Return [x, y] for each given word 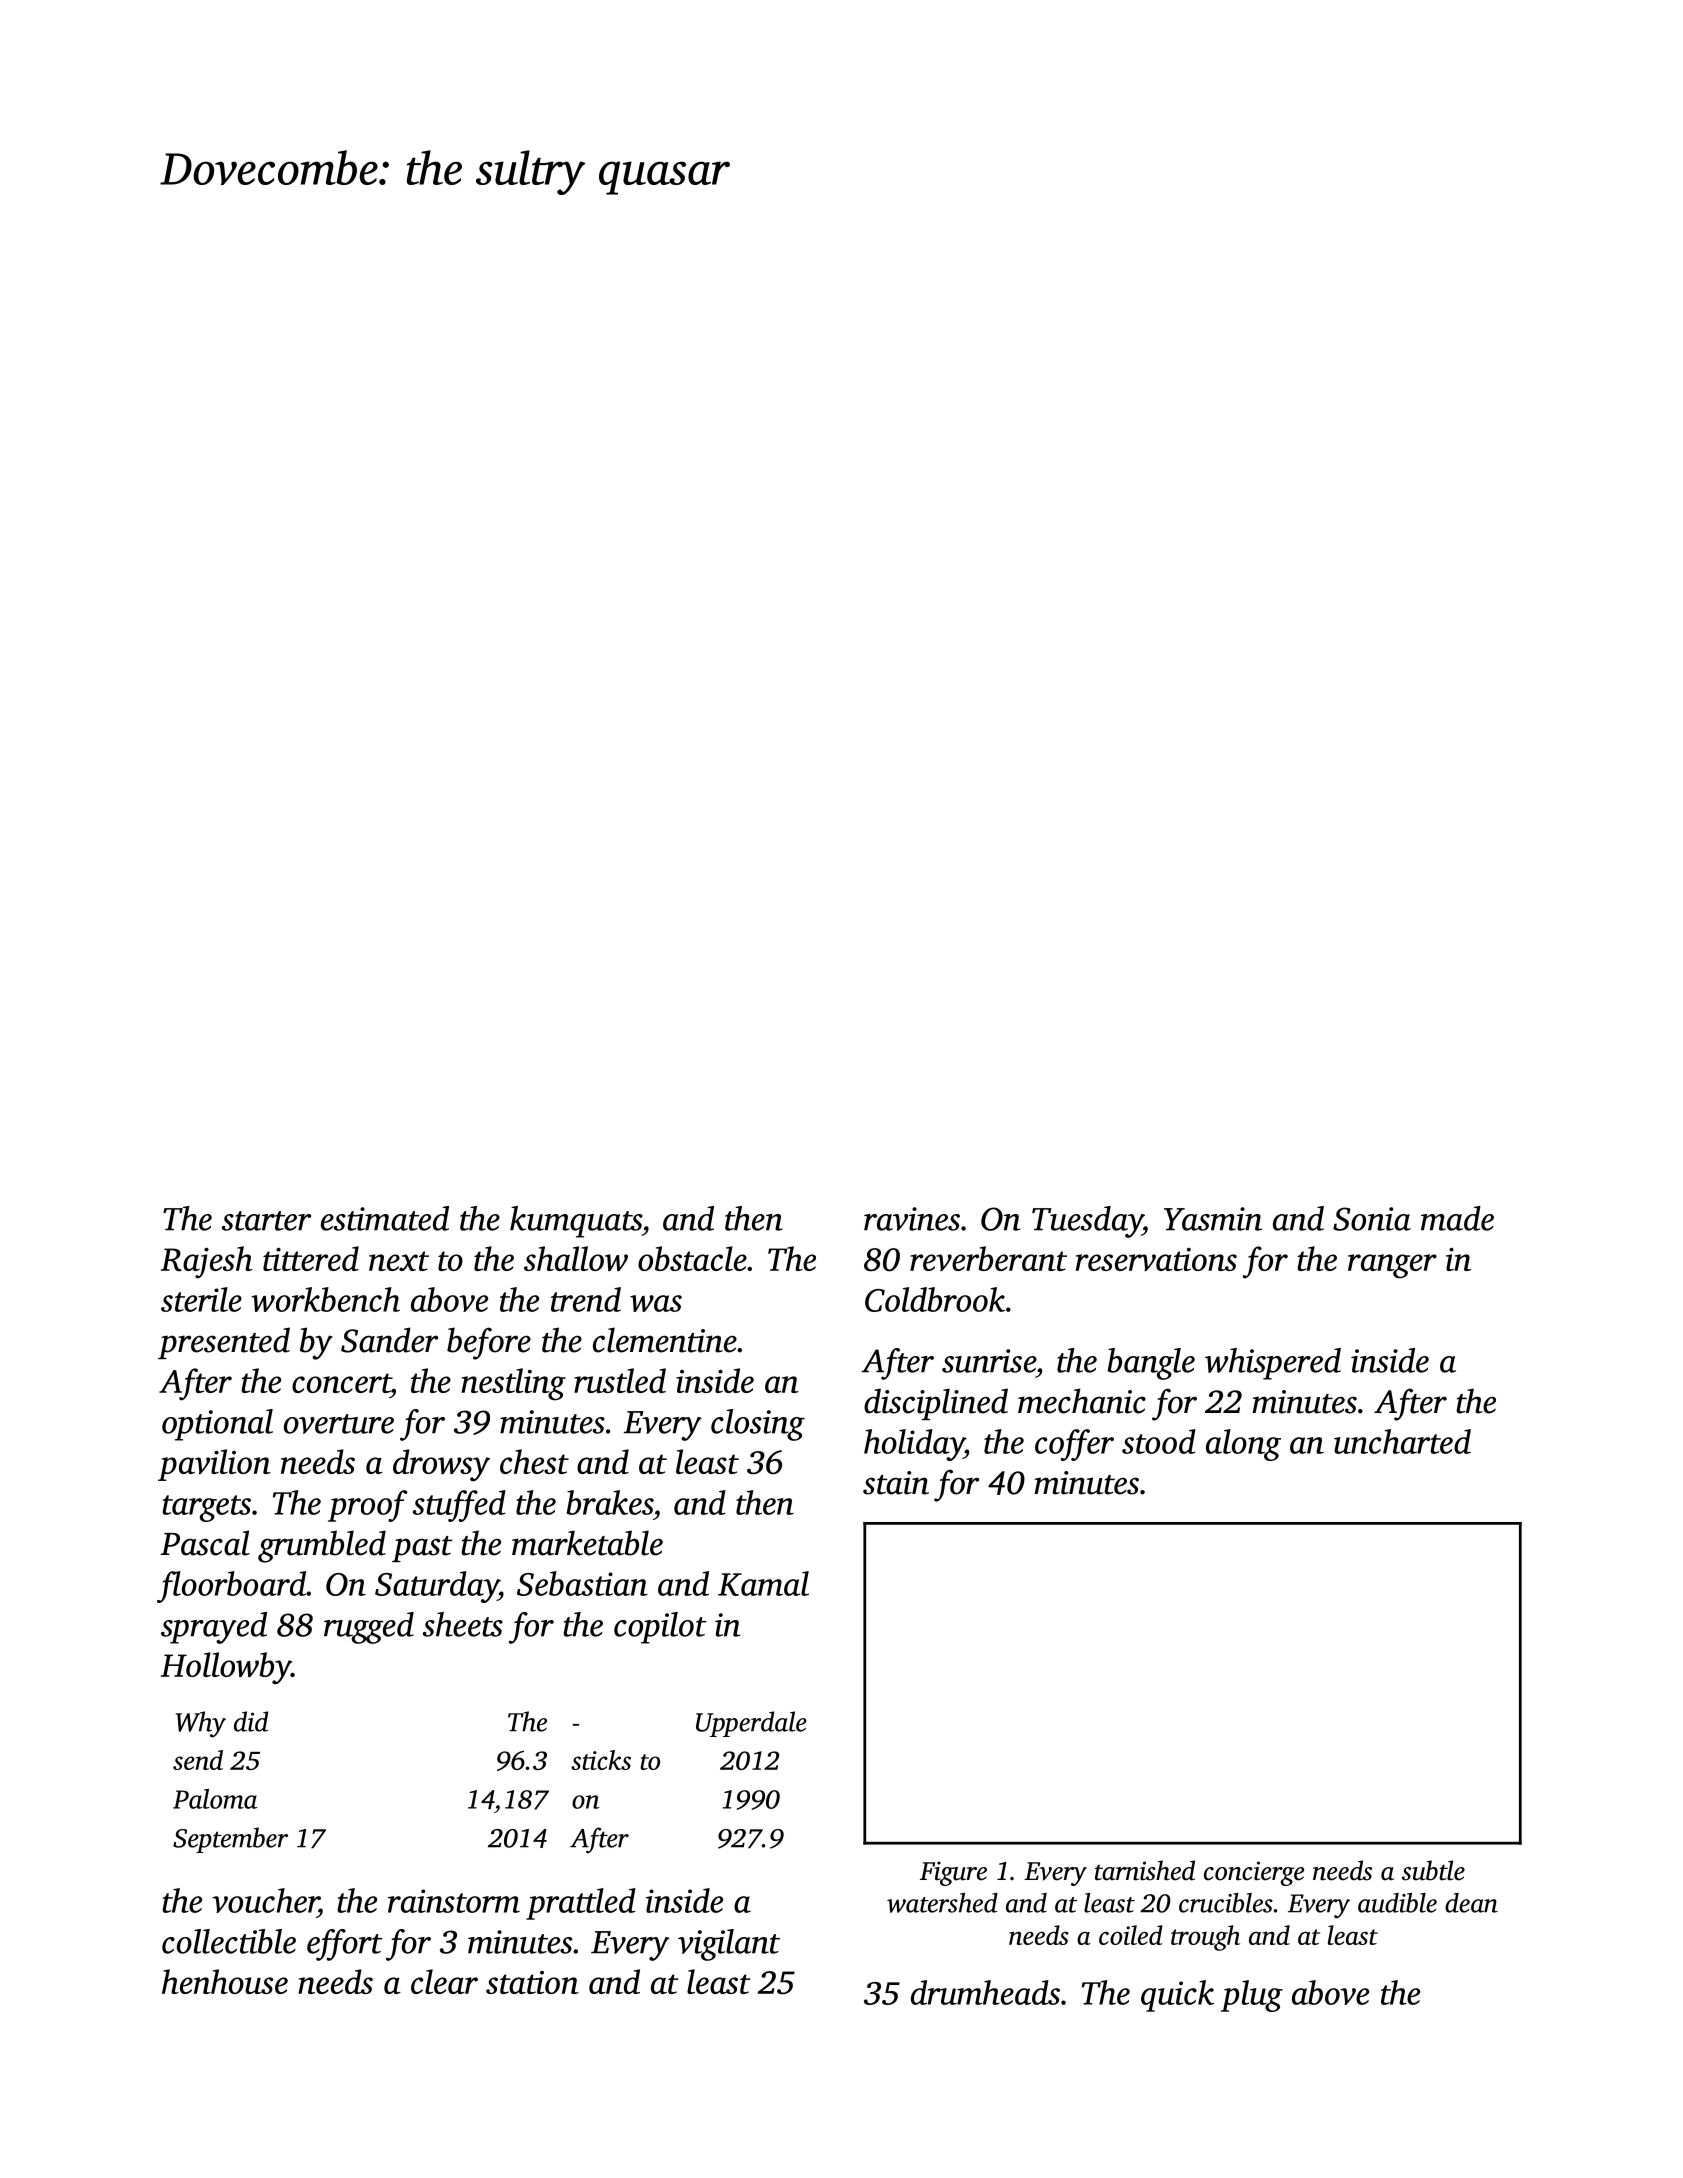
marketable [587, 1543]
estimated [385, 1218]
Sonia [1372, 1219]
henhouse [225, 1981]
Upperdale [751, 1724]
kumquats [576, 1222]
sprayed [214, 1628]
